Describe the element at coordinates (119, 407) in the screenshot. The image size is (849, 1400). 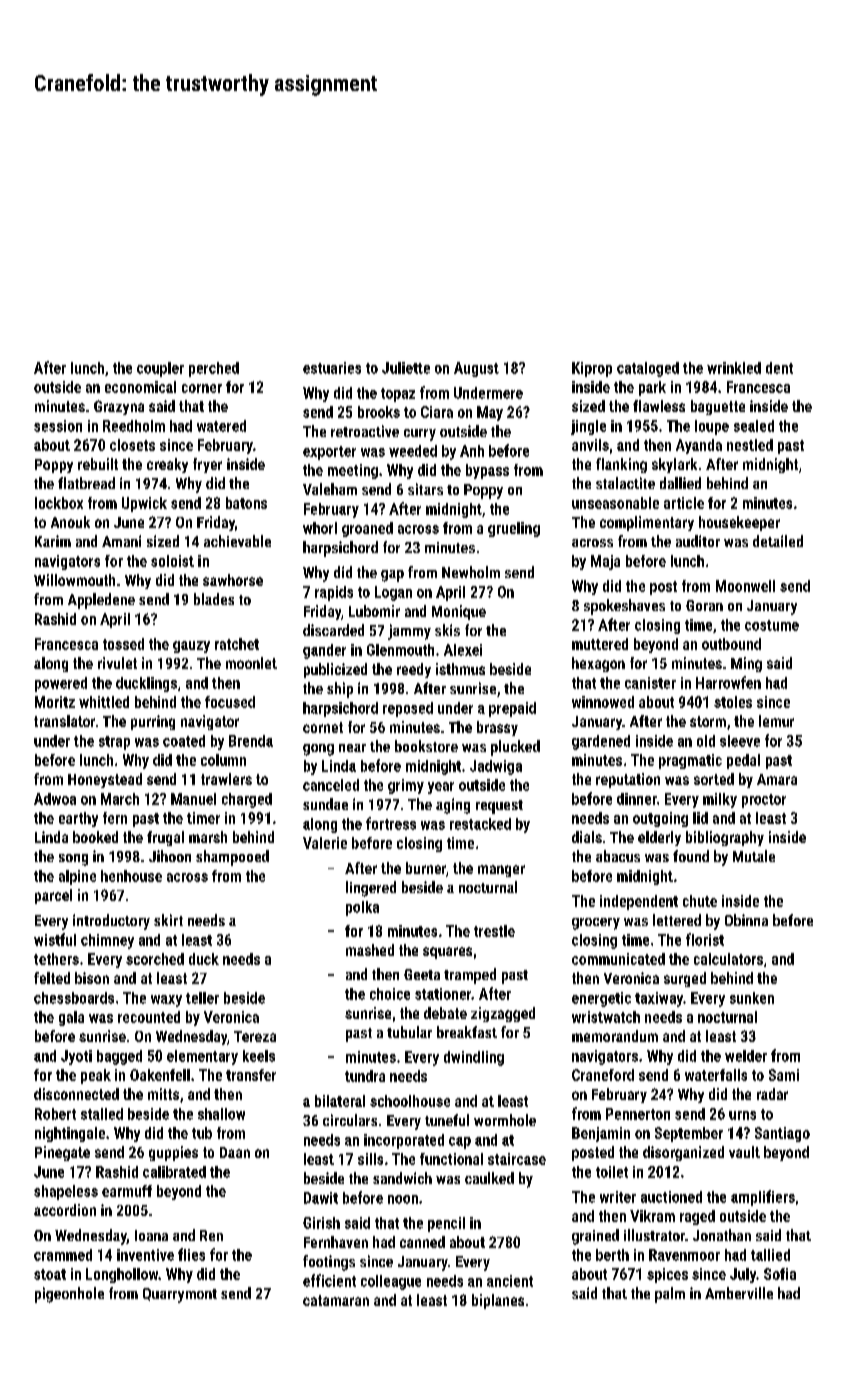
I see `Grazyna` at that location.
